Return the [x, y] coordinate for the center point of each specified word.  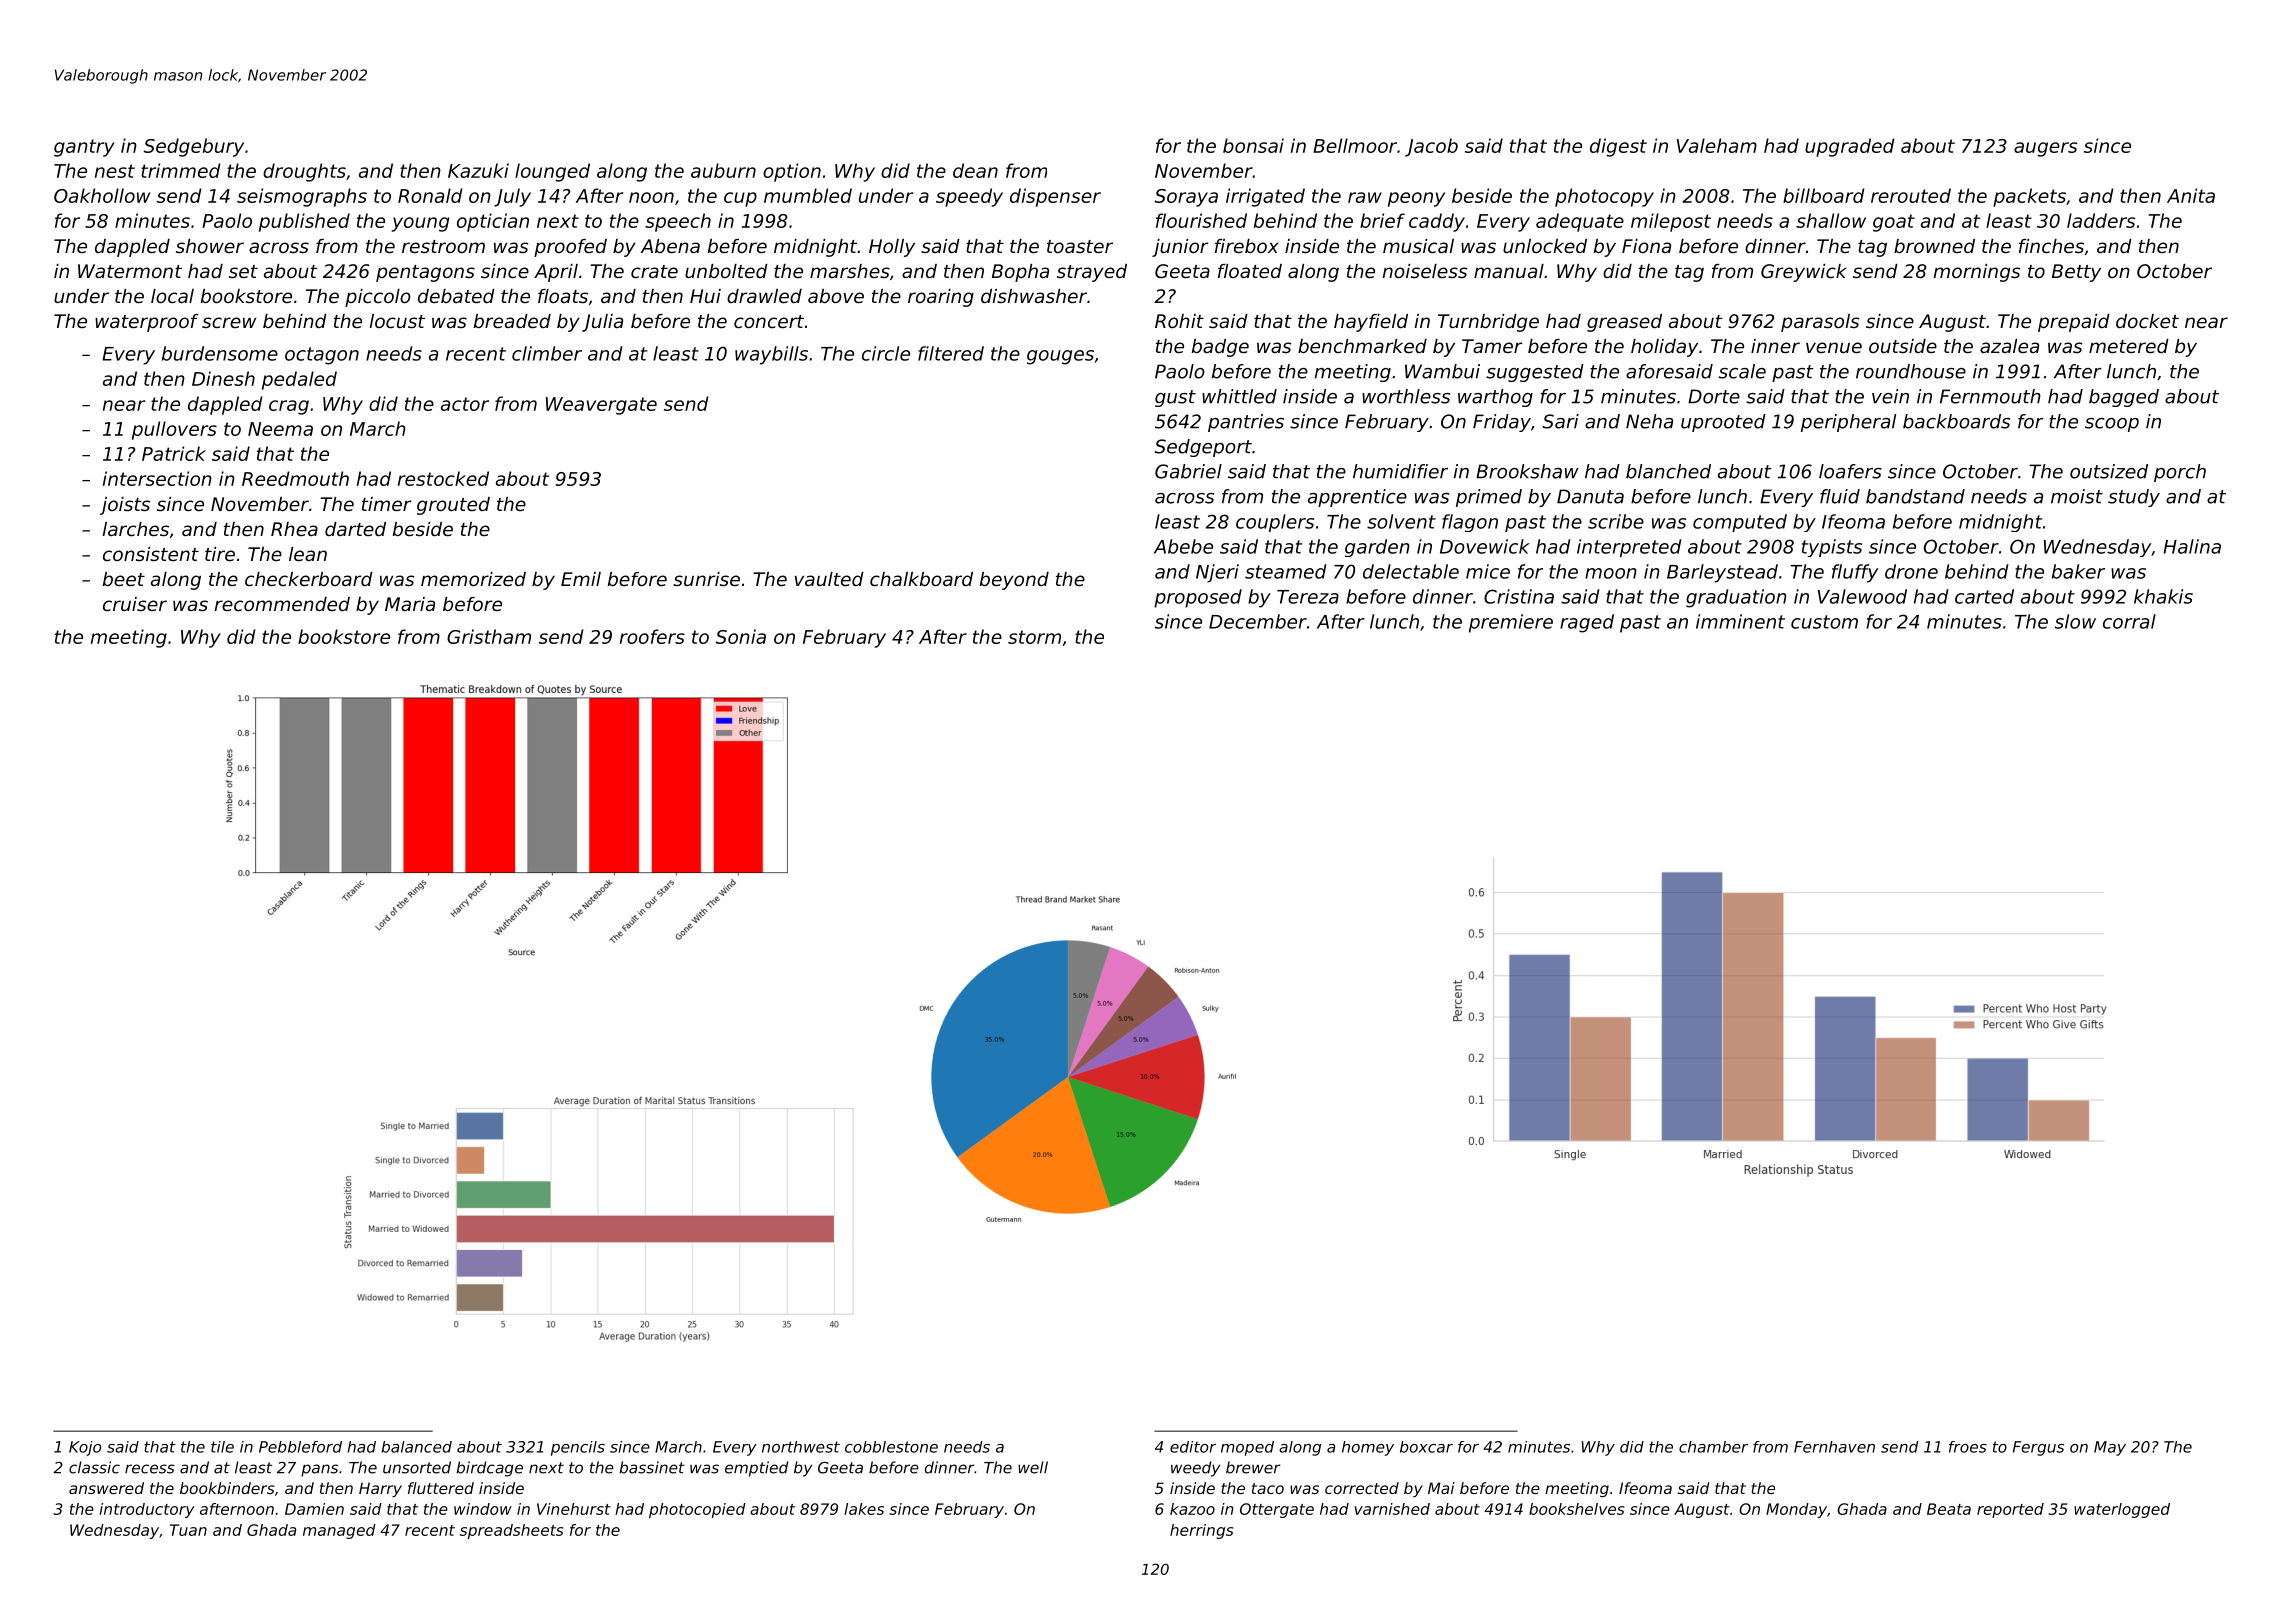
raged [1587, 623]
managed [339, 1531]
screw [229, 322]
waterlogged [2122, 1510]
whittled [1239, 396]
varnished [1392, 1509]
